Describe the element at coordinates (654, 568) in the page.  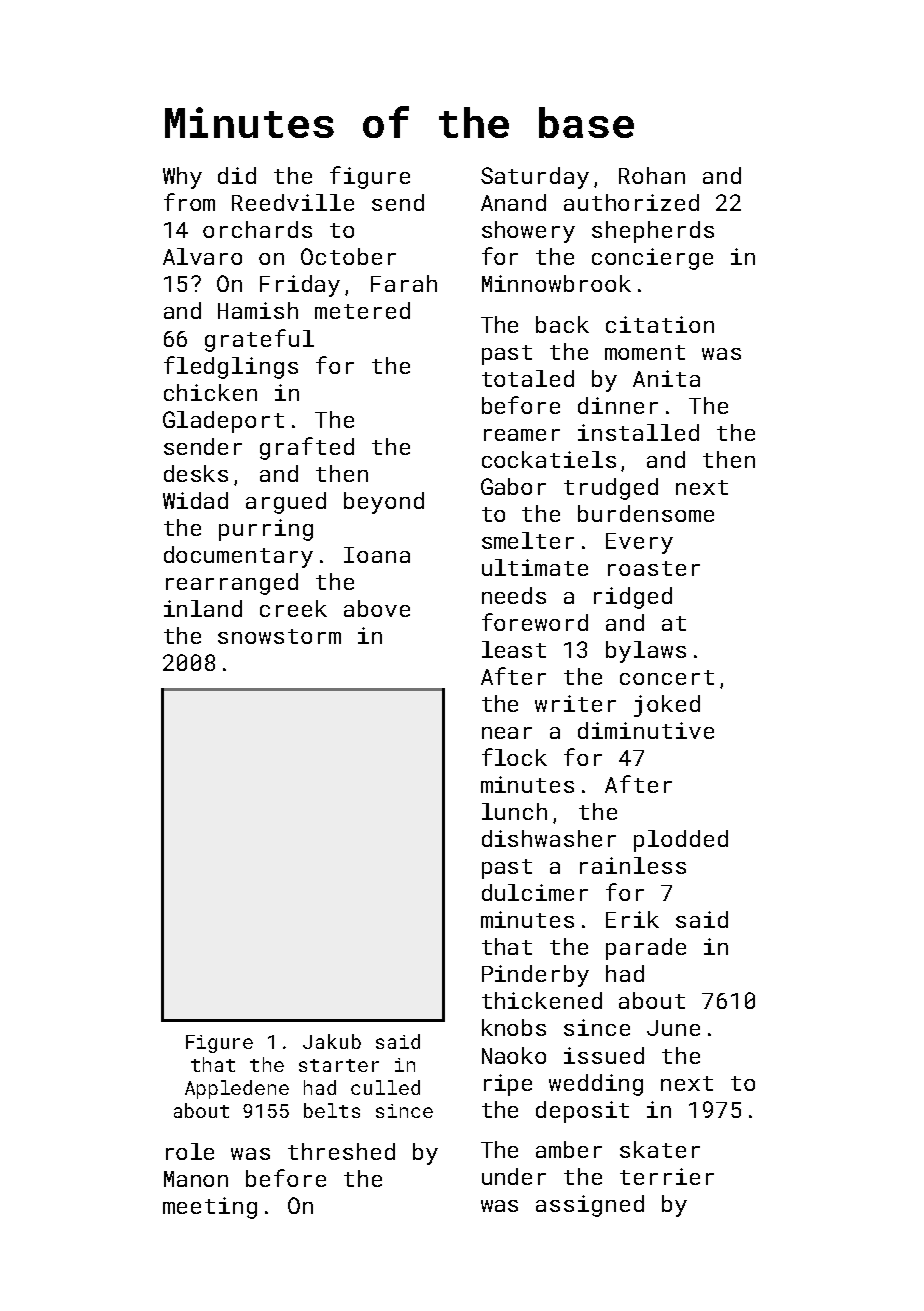
I see `roaster` at that location.
